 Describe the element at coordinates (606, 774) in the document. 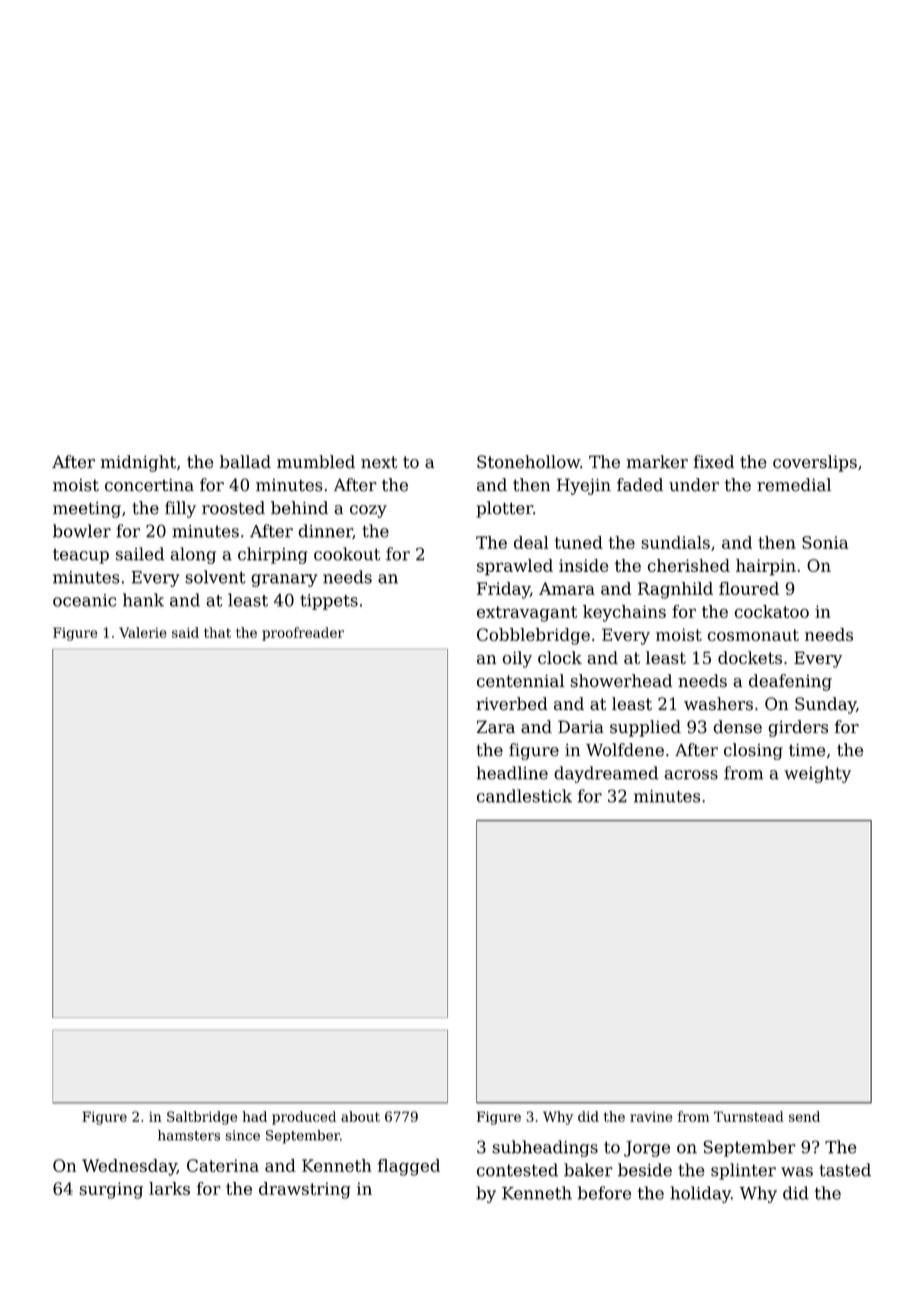

I see `daydreamed` at that location.
